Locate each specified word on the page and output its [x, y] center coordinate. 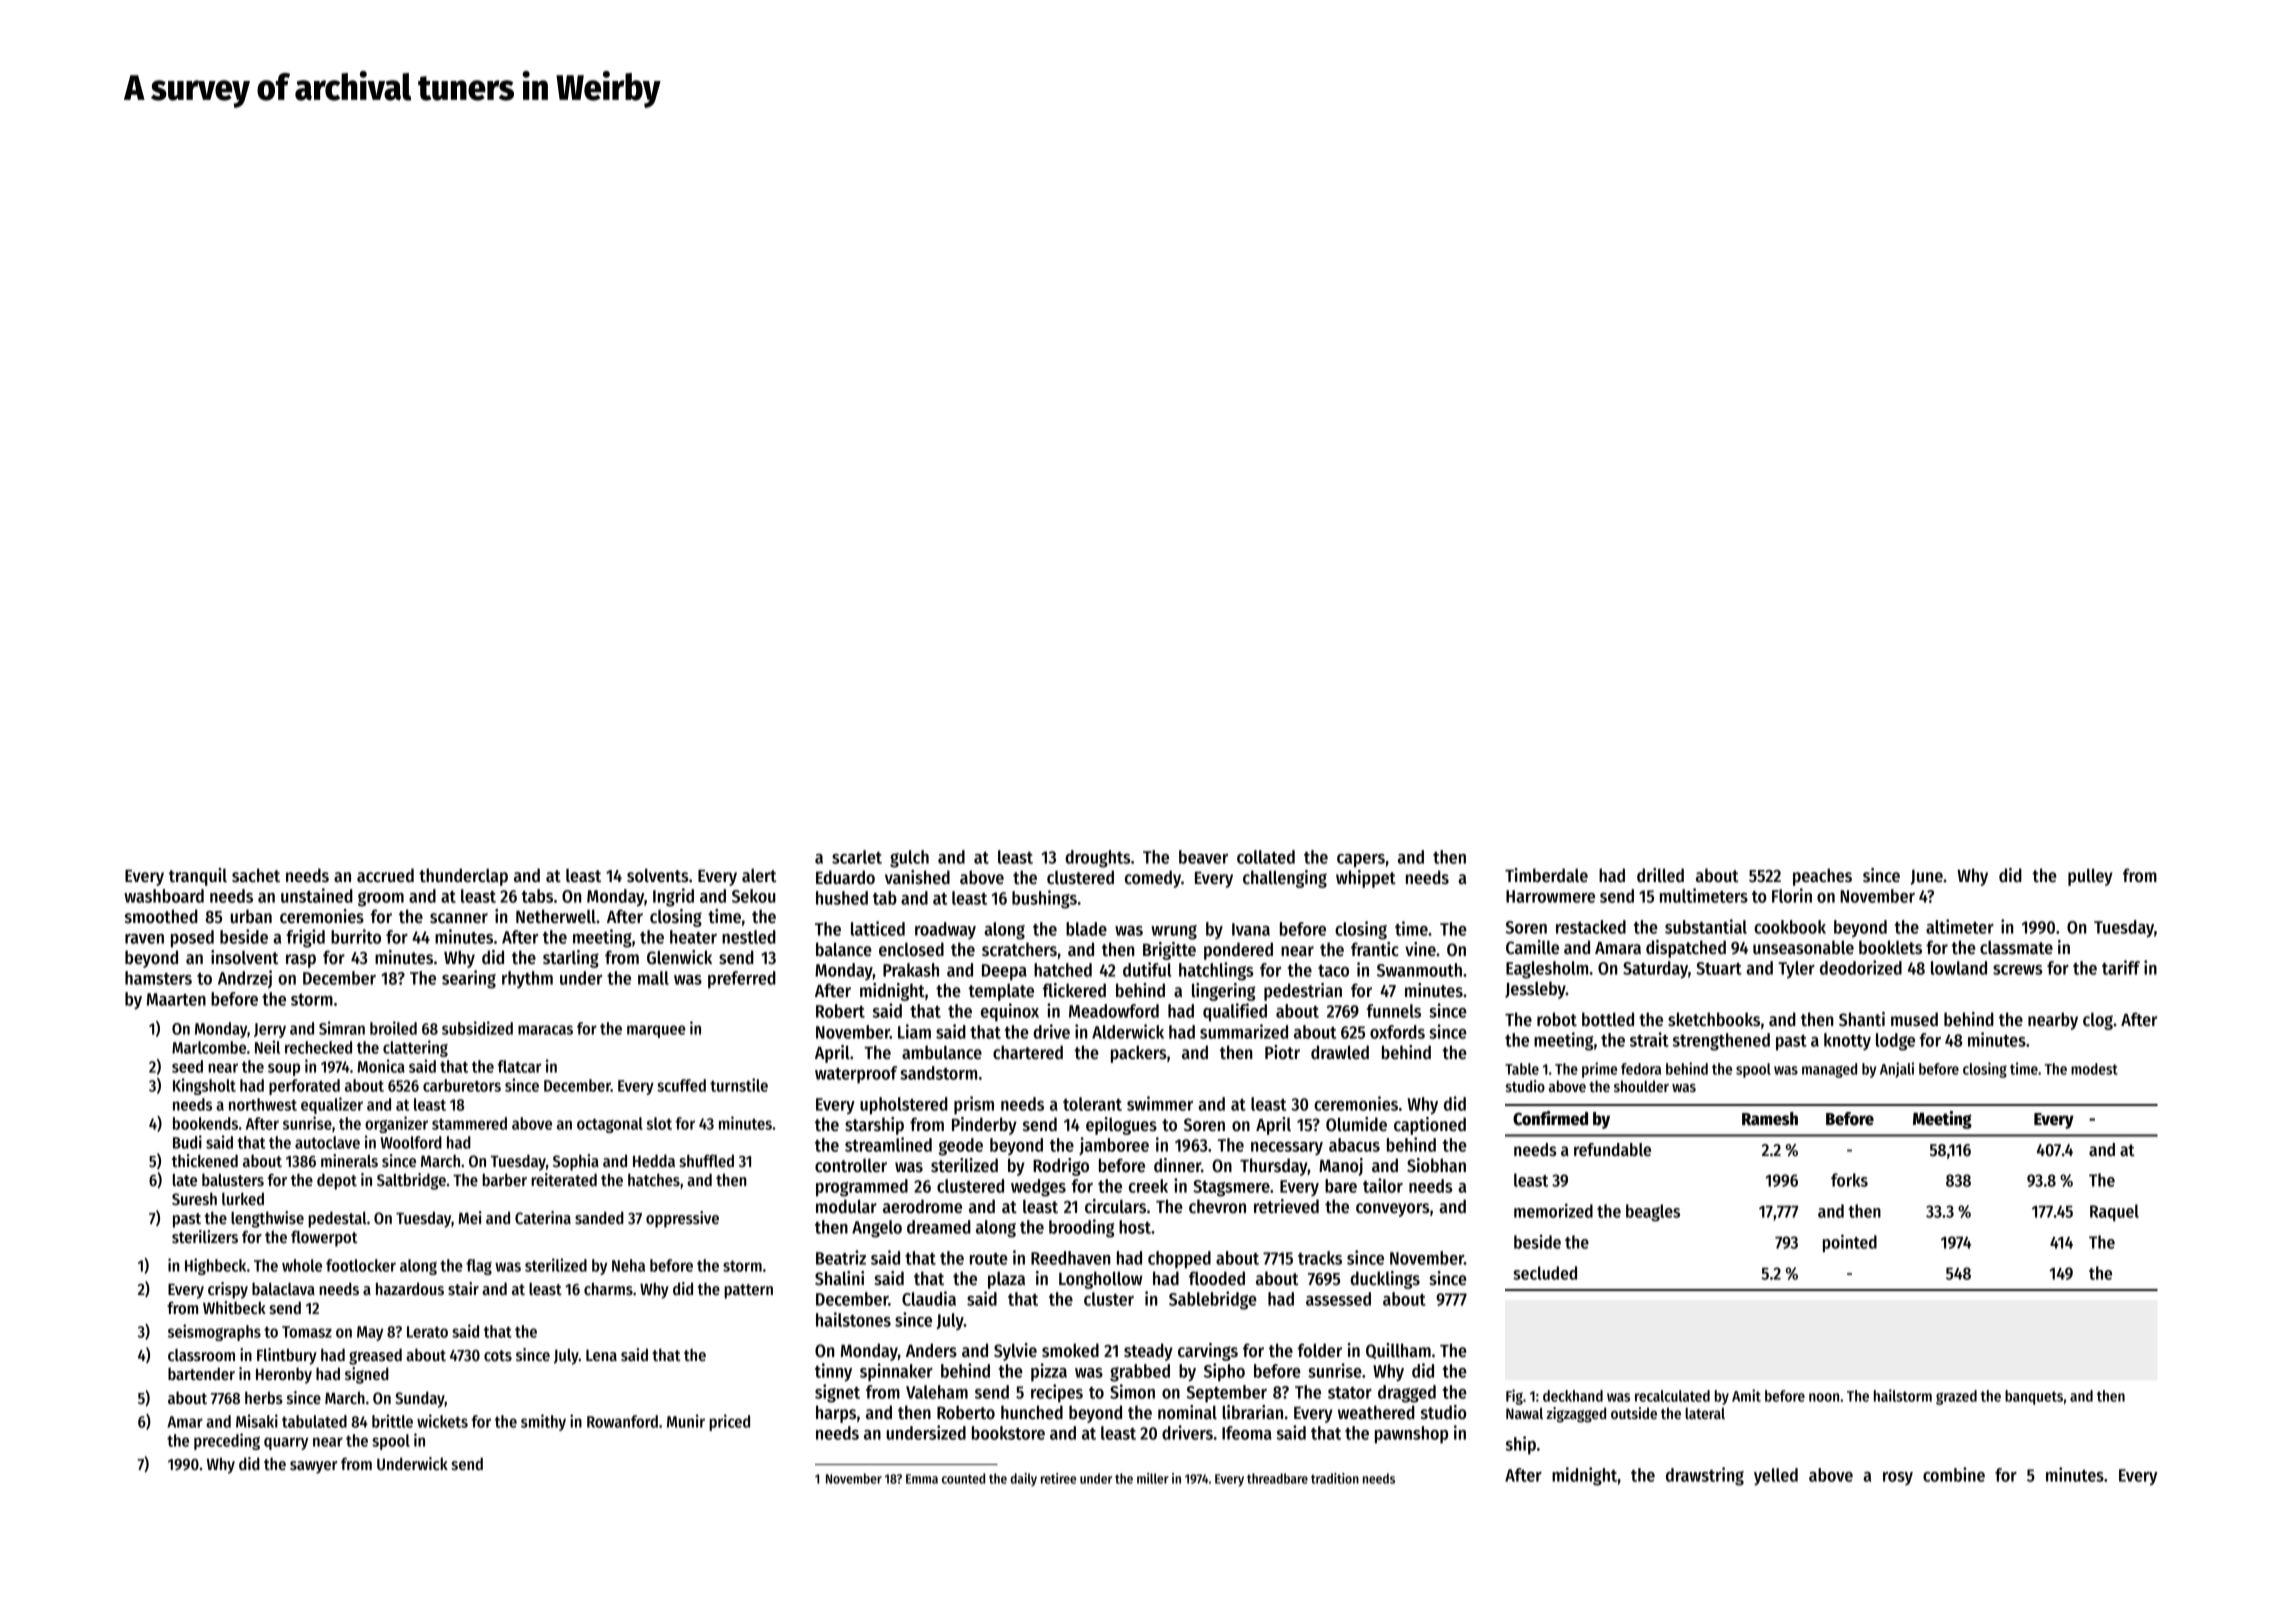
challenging [1285, 879]
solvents [658, 875]
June [1926, 877]
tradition [1335, 1478]
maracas [545, 1030]
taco [1333, 971]
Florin [1792, 895]
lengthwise [267, 1219]
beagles [1653, 1213]
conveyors [1393, 1210]
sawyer [313, 1467]
